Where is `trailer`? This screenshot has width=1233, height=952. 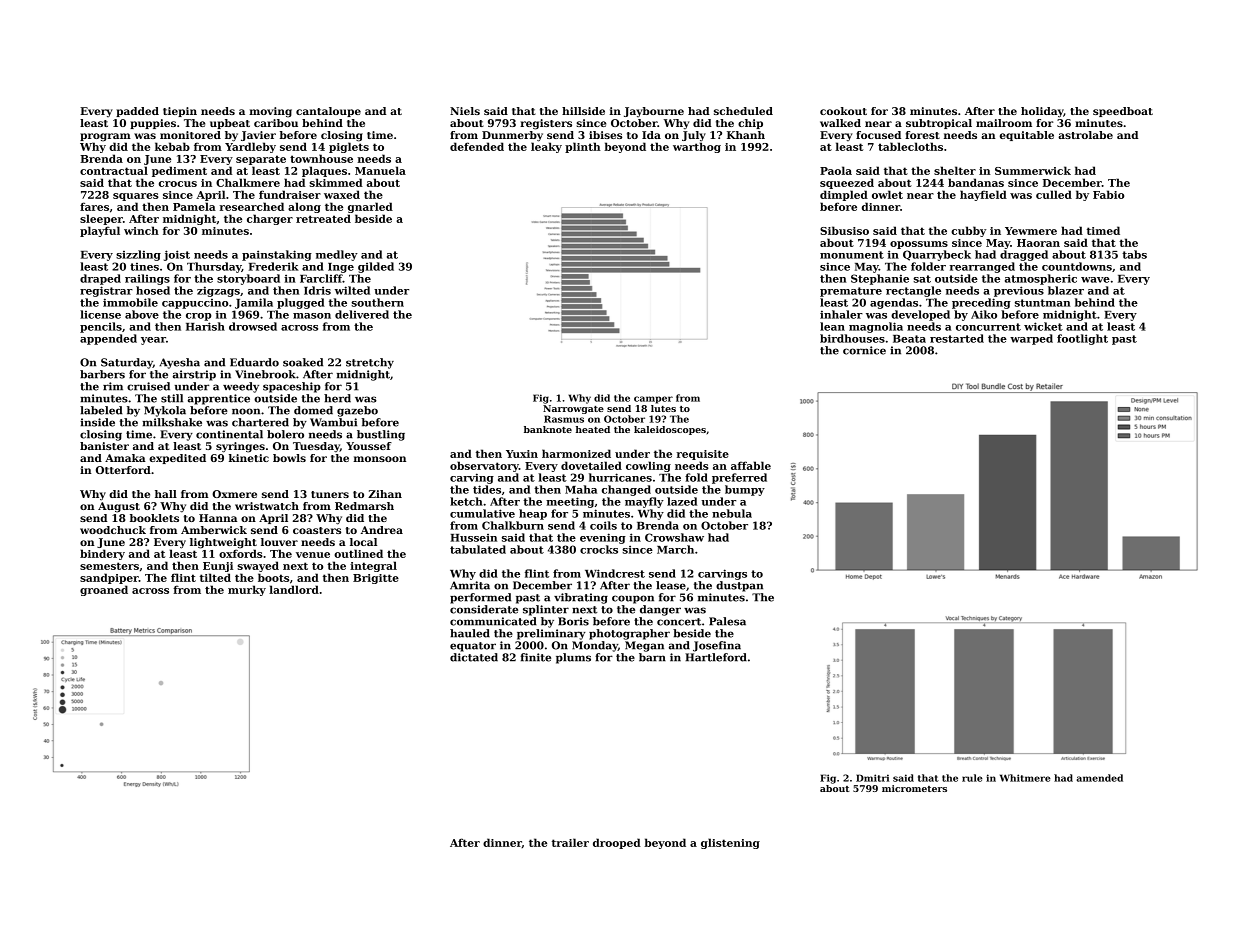 trailer is located at coordinates (570, 842).
